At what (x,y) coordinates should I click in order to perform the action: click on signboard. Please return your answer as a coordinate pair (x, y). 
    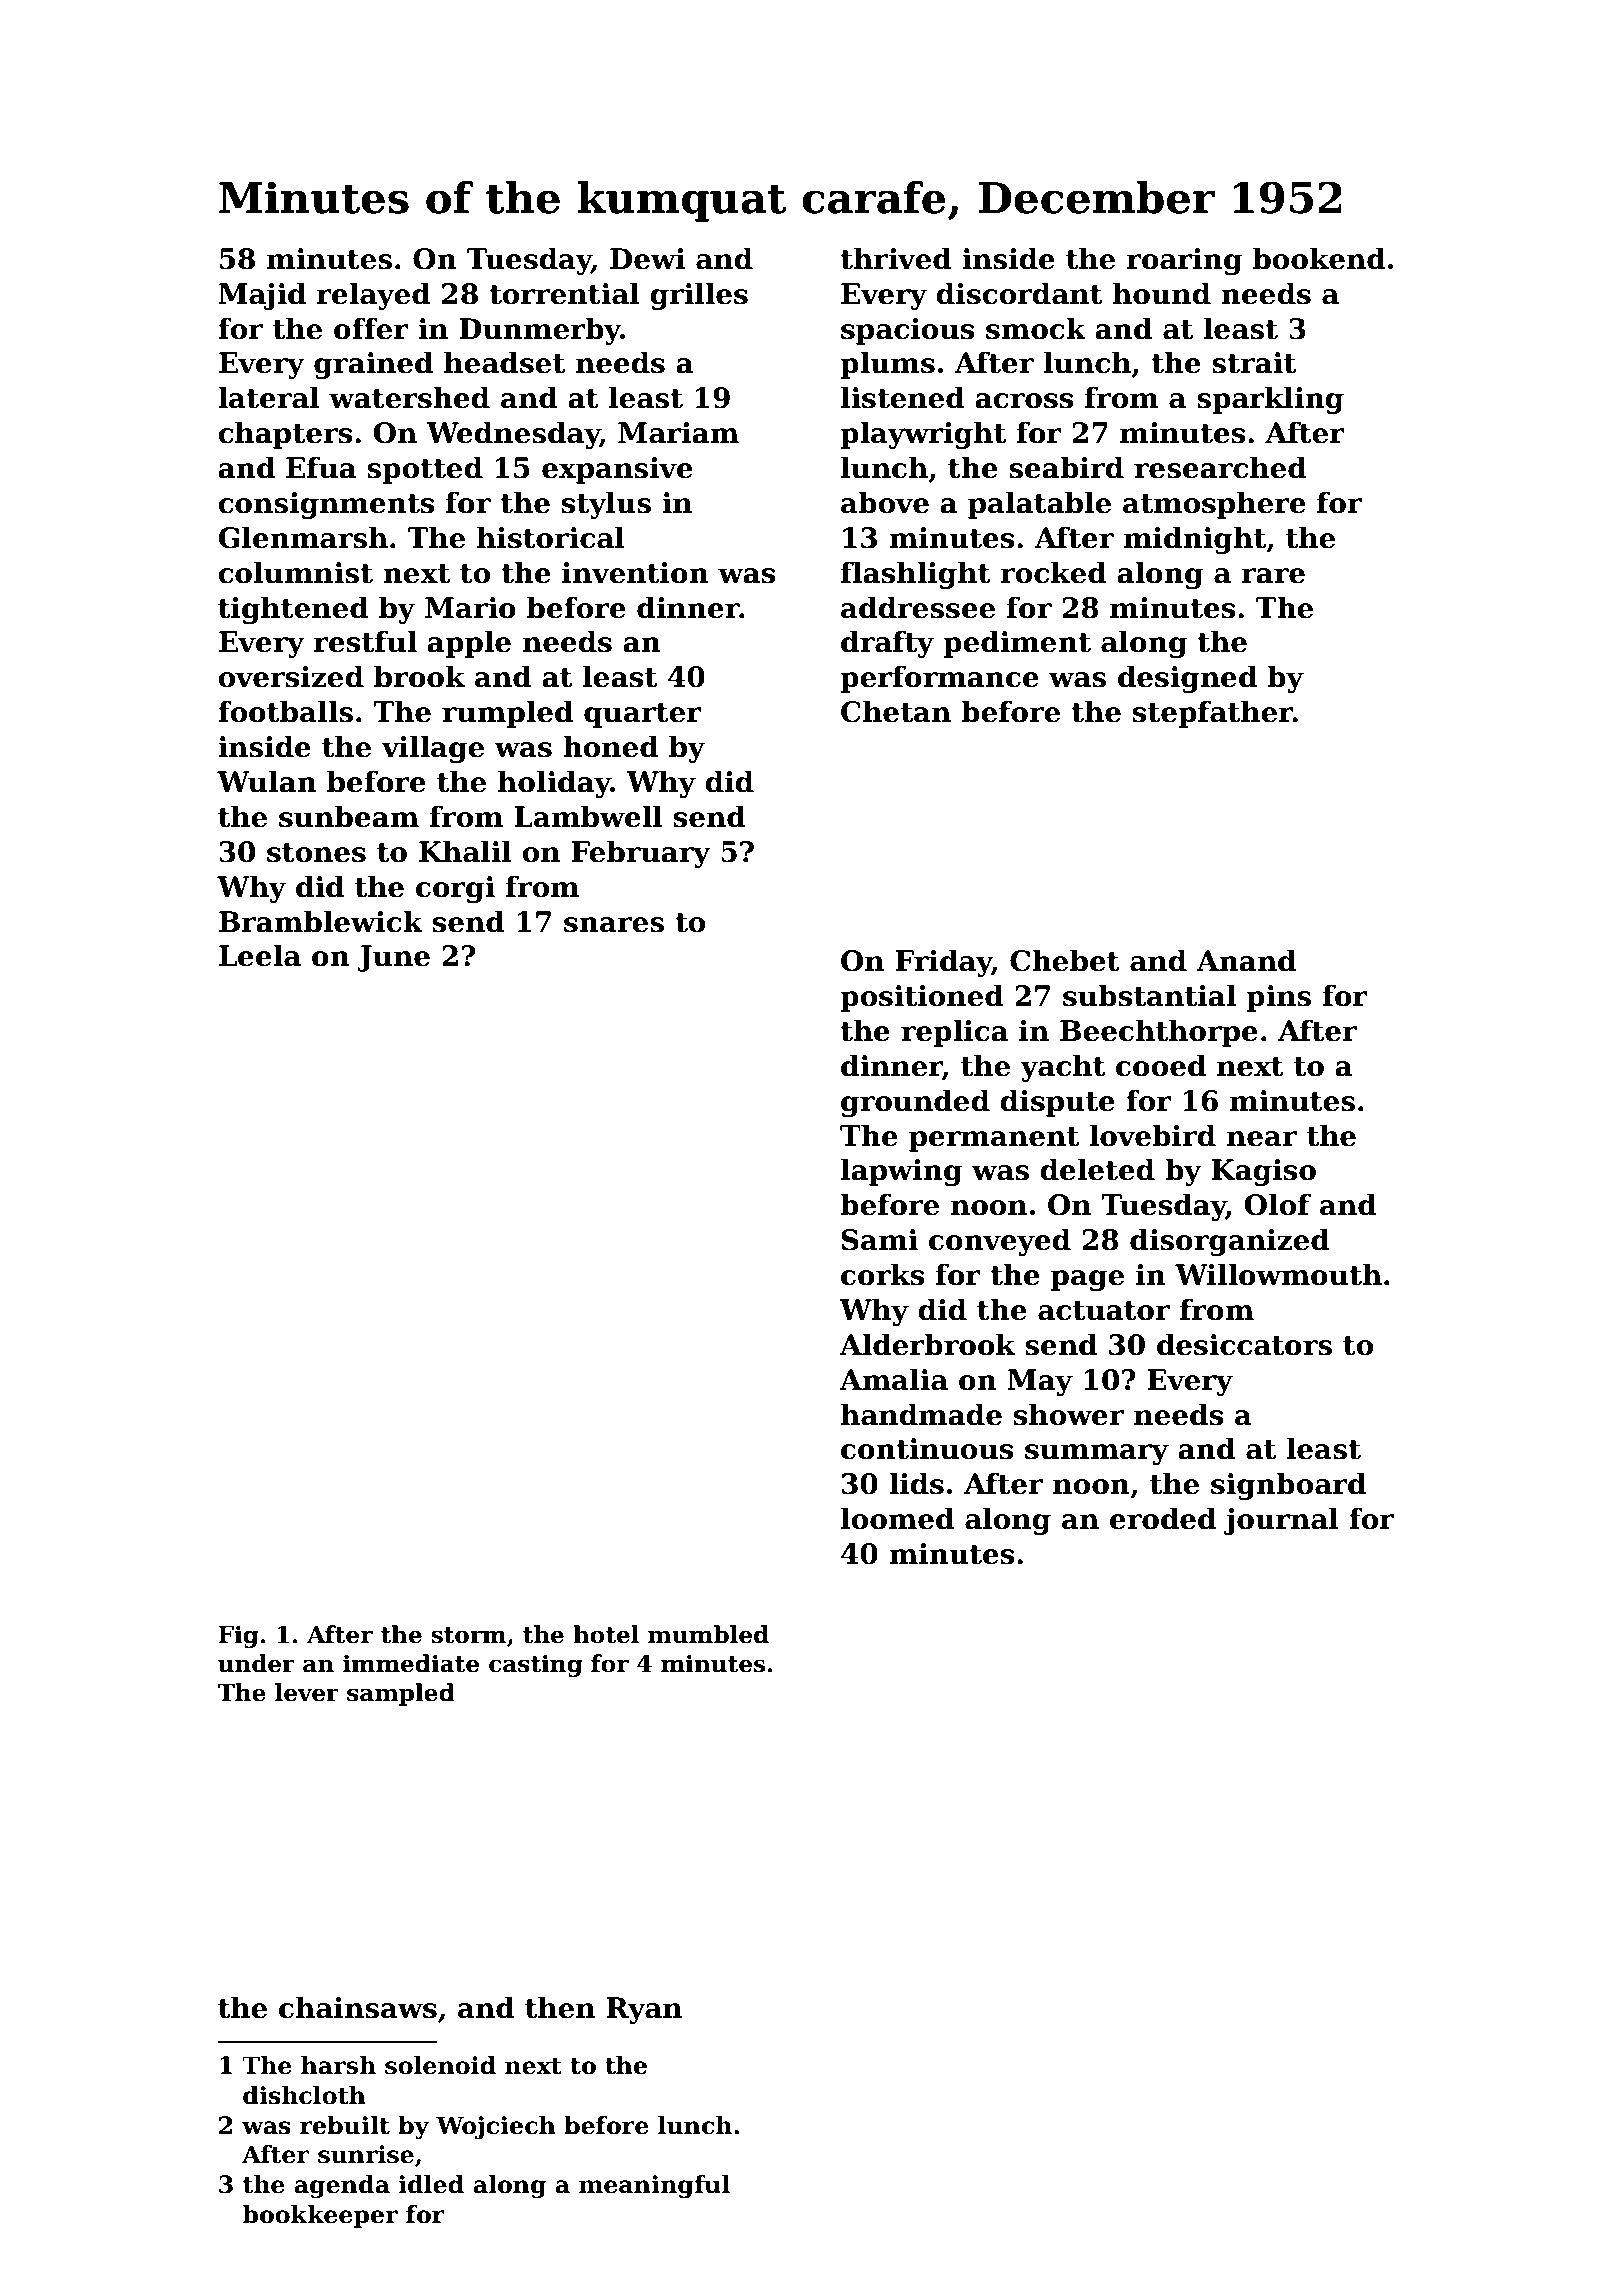
    Looking at the image, I should click on (1288, 1486).
